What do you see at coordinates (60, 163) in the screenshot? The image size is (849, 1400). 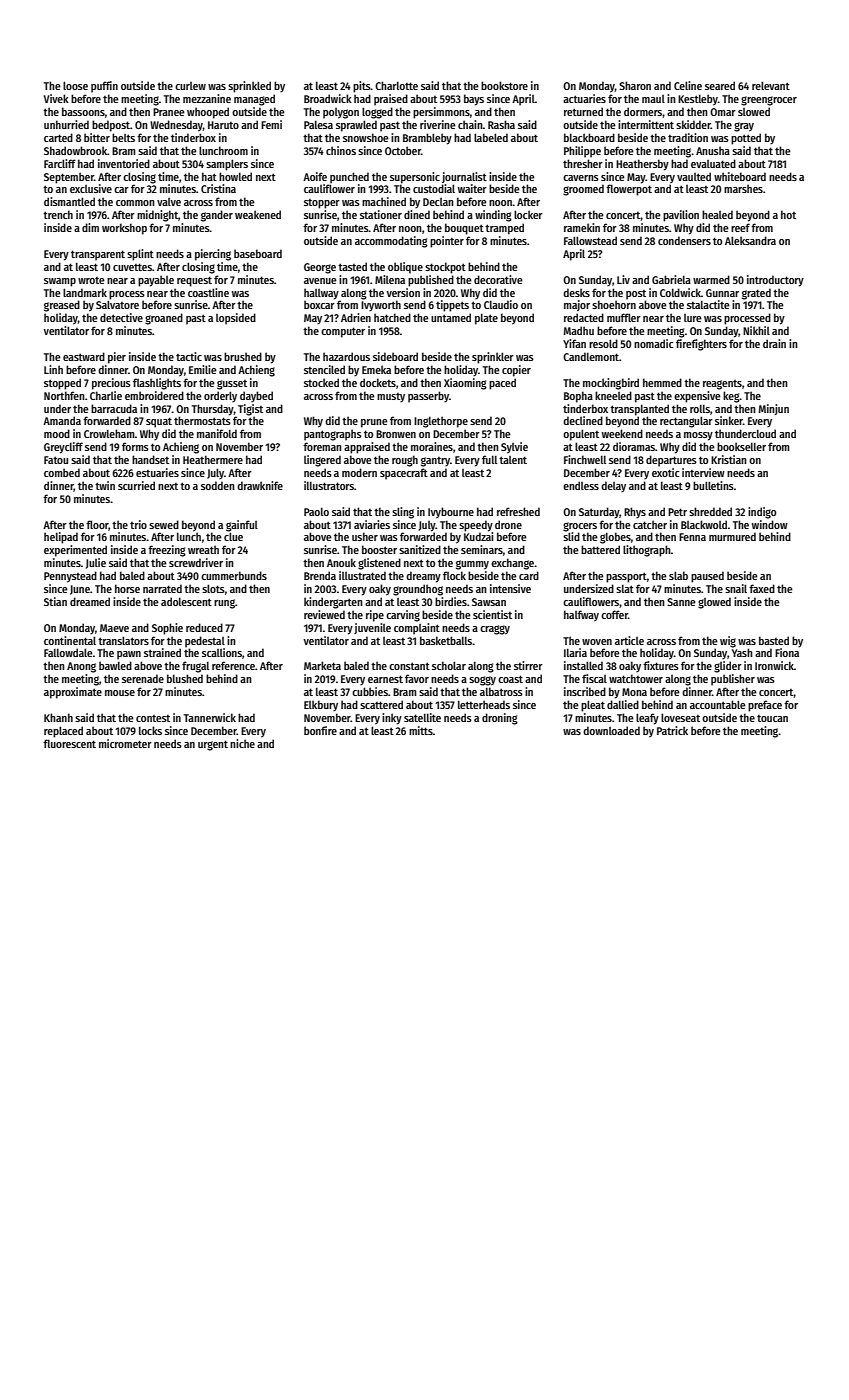 I see `Farcliff` at bounding box center [60, 163].
